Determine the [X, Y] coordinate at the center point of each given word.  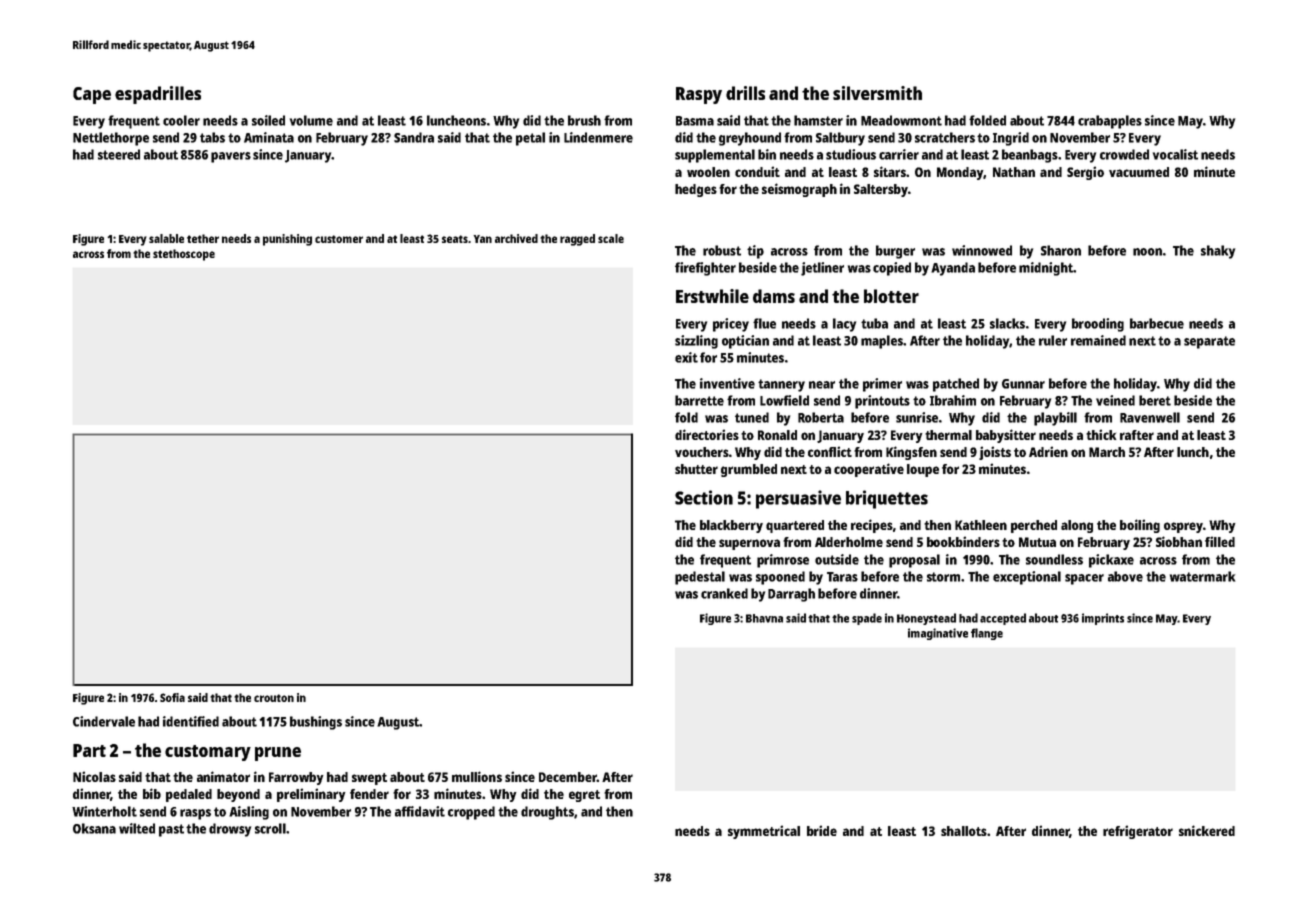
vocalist [1175, 154]
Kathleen [981, 525]
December [568, 777]
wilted [137, 828]
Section [704, 497]
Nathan [1014, 172]
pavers [231, 157]
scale [611, 238]
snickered [1207, 830]
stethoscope [184, 255]
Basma [695, 121]
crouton [274, 698]
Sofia [172, 697]
